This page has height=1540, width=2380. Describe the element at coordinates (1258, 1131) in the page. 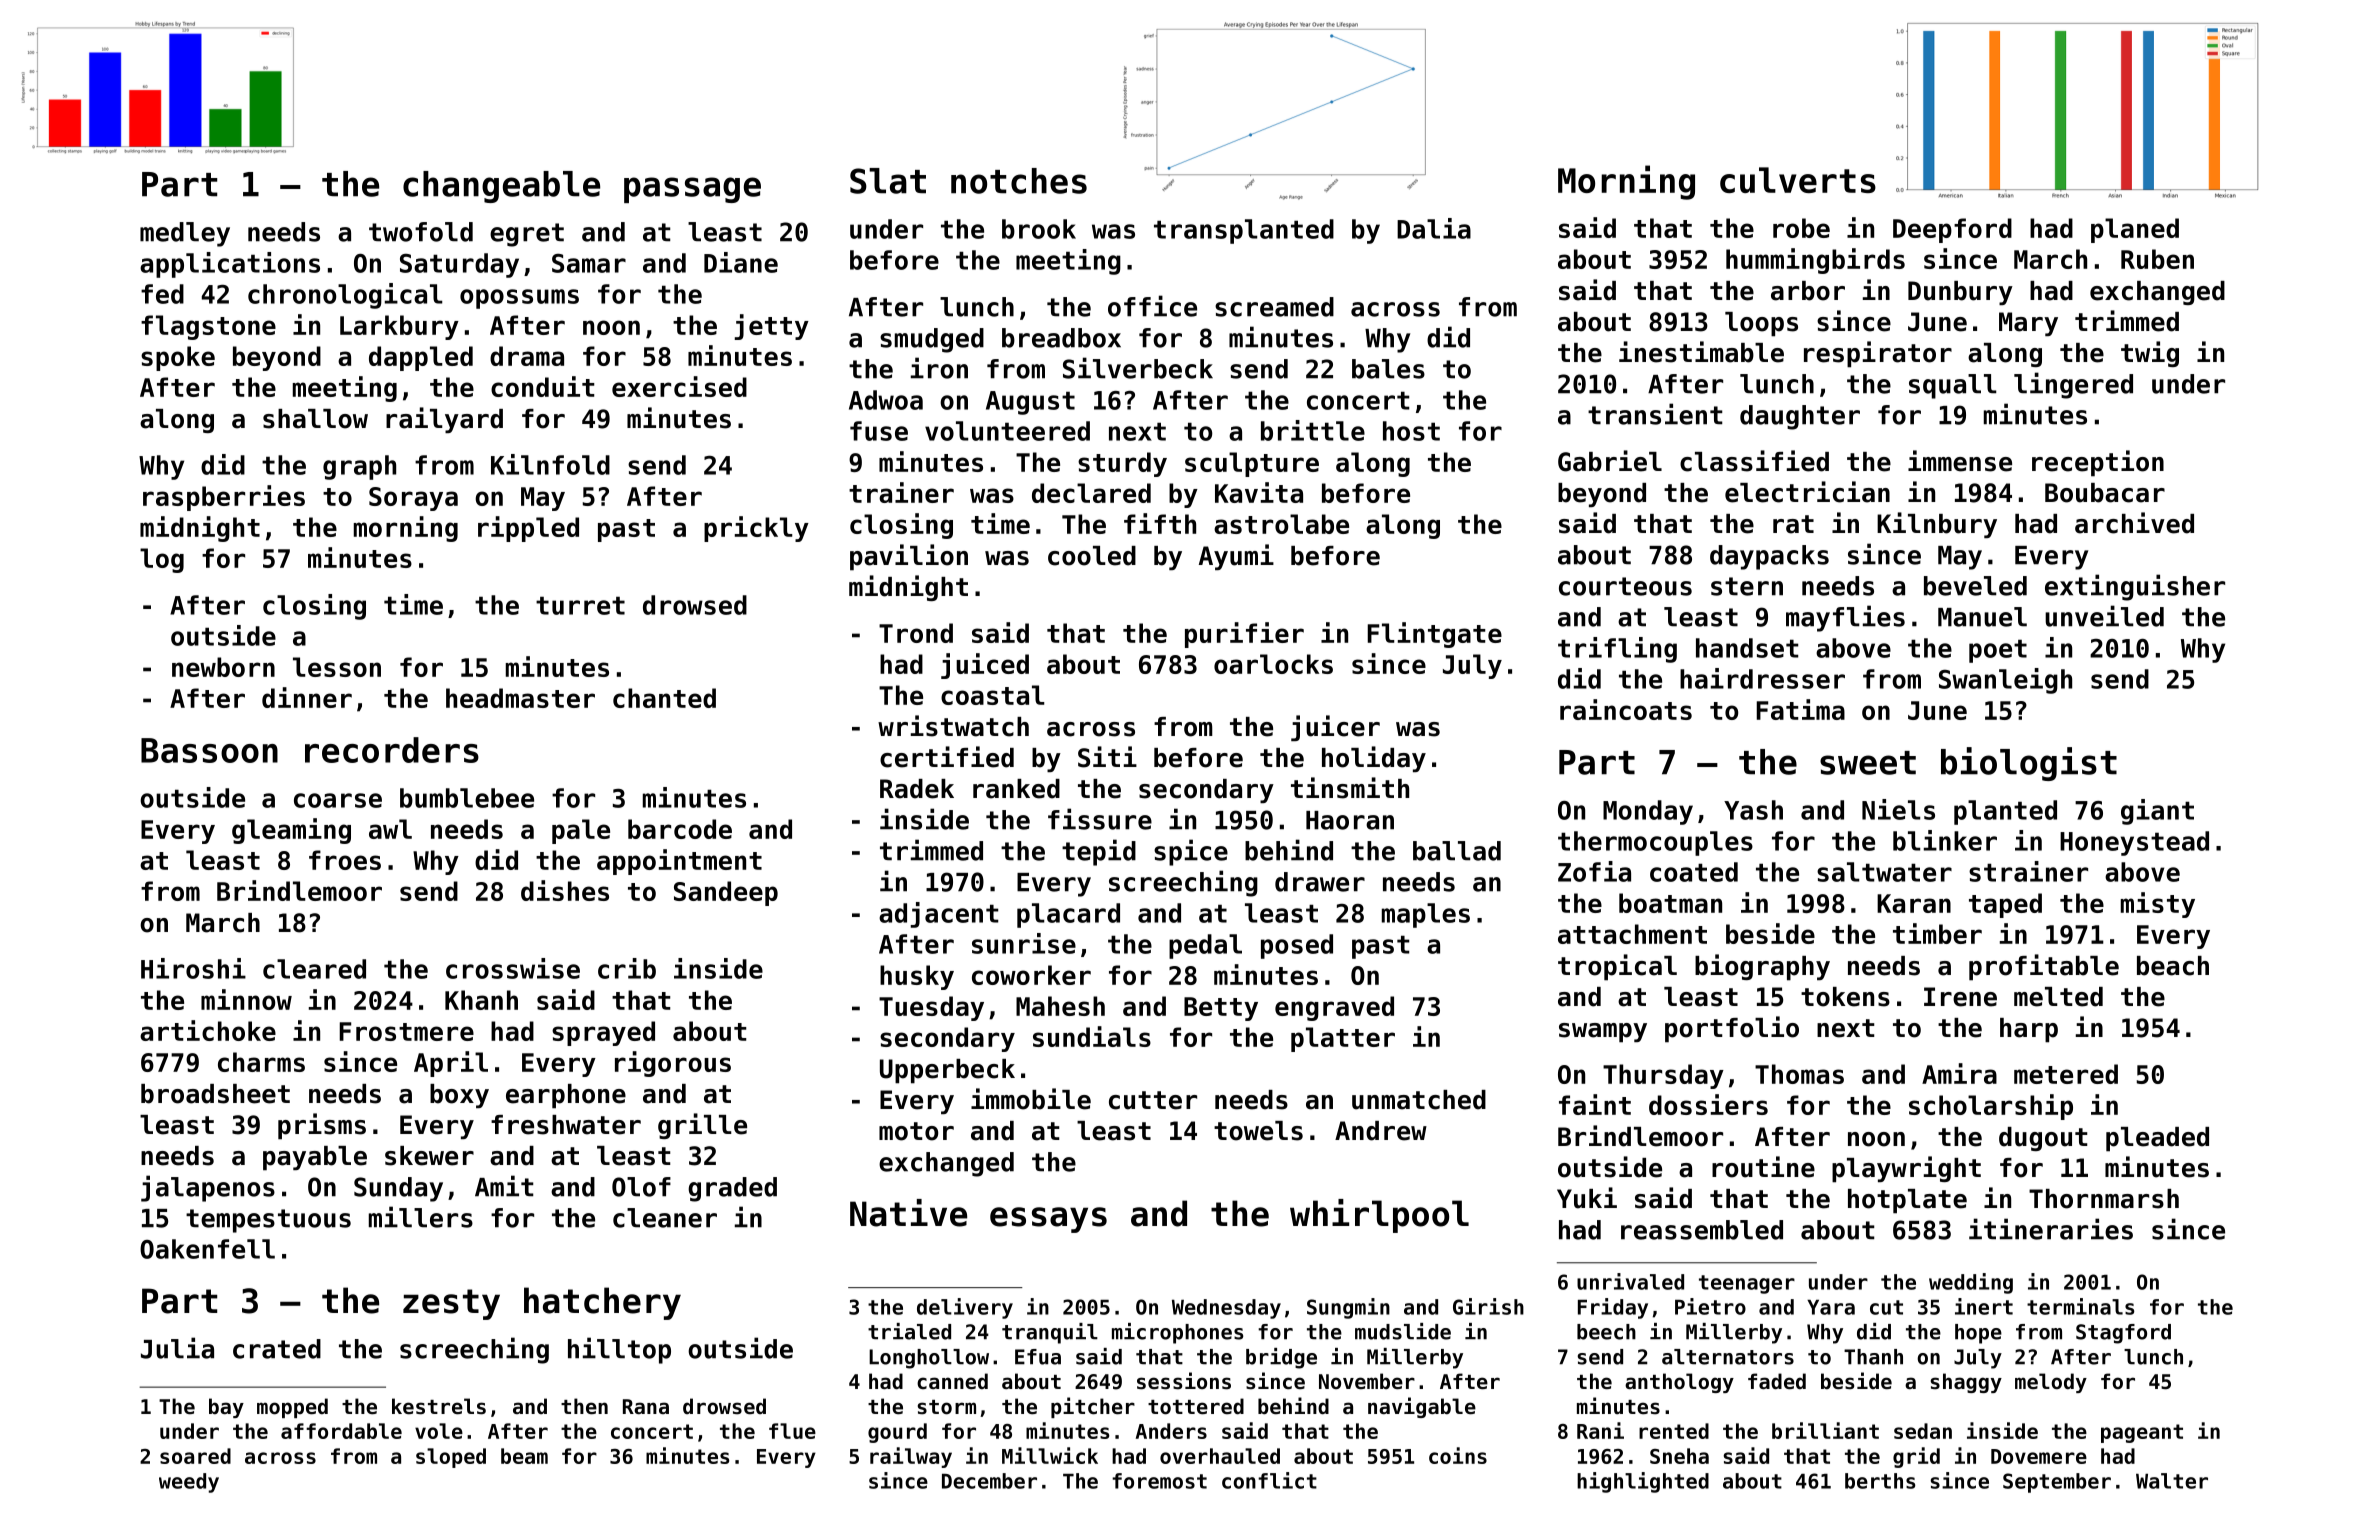

I see `towels` at that location.
